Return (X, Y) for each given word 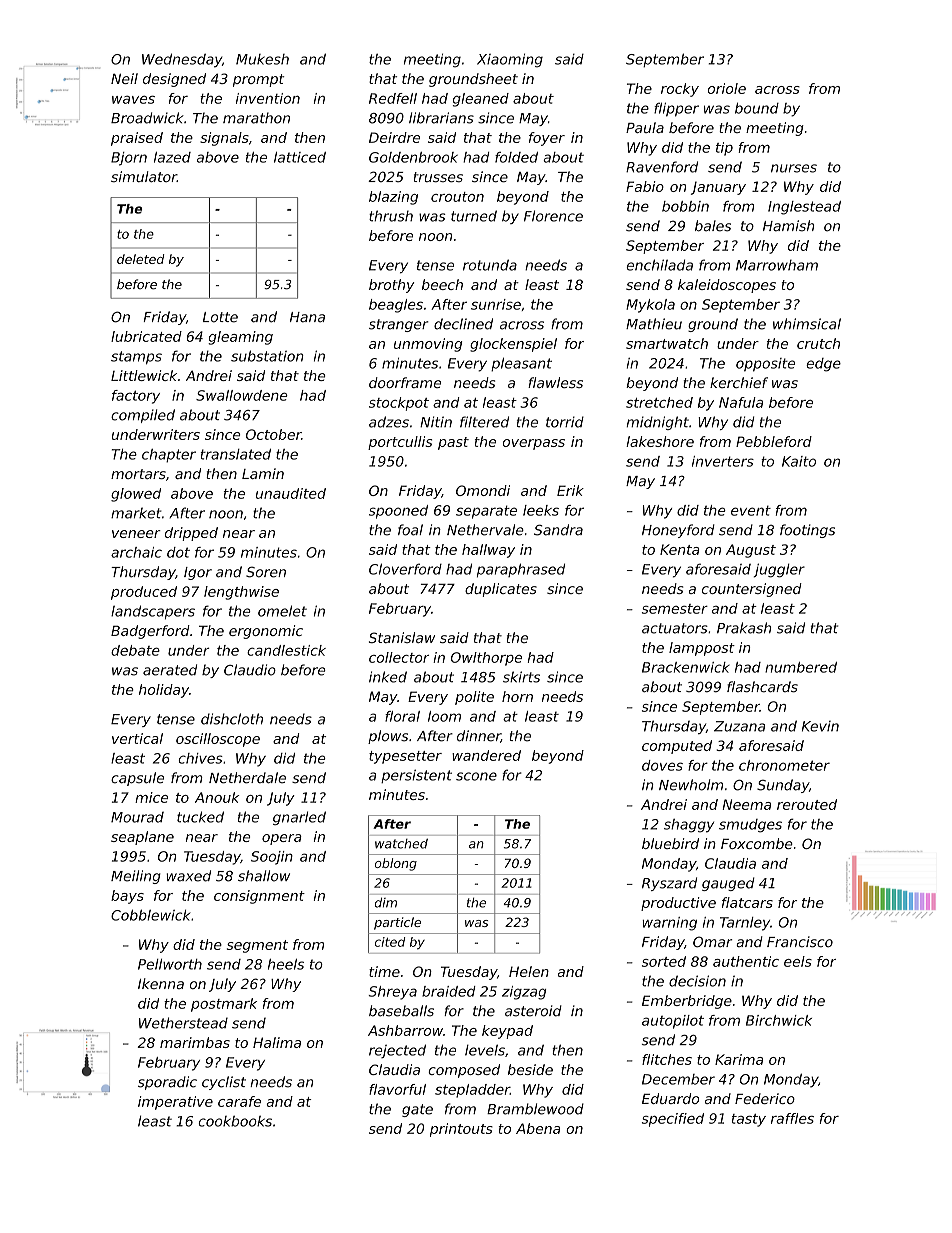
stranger (398, 325)
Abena (538, 1128)
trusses (438, 177)
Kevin (820, 726)
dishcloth (232, 719)
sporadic (167, 1083)
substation (267, 356)
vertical (137, 738)
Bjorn (129, 159)
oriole (727, 88)
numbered (801, 667)
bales (713, 226)
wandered (486, 755)
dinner (479, 736)
